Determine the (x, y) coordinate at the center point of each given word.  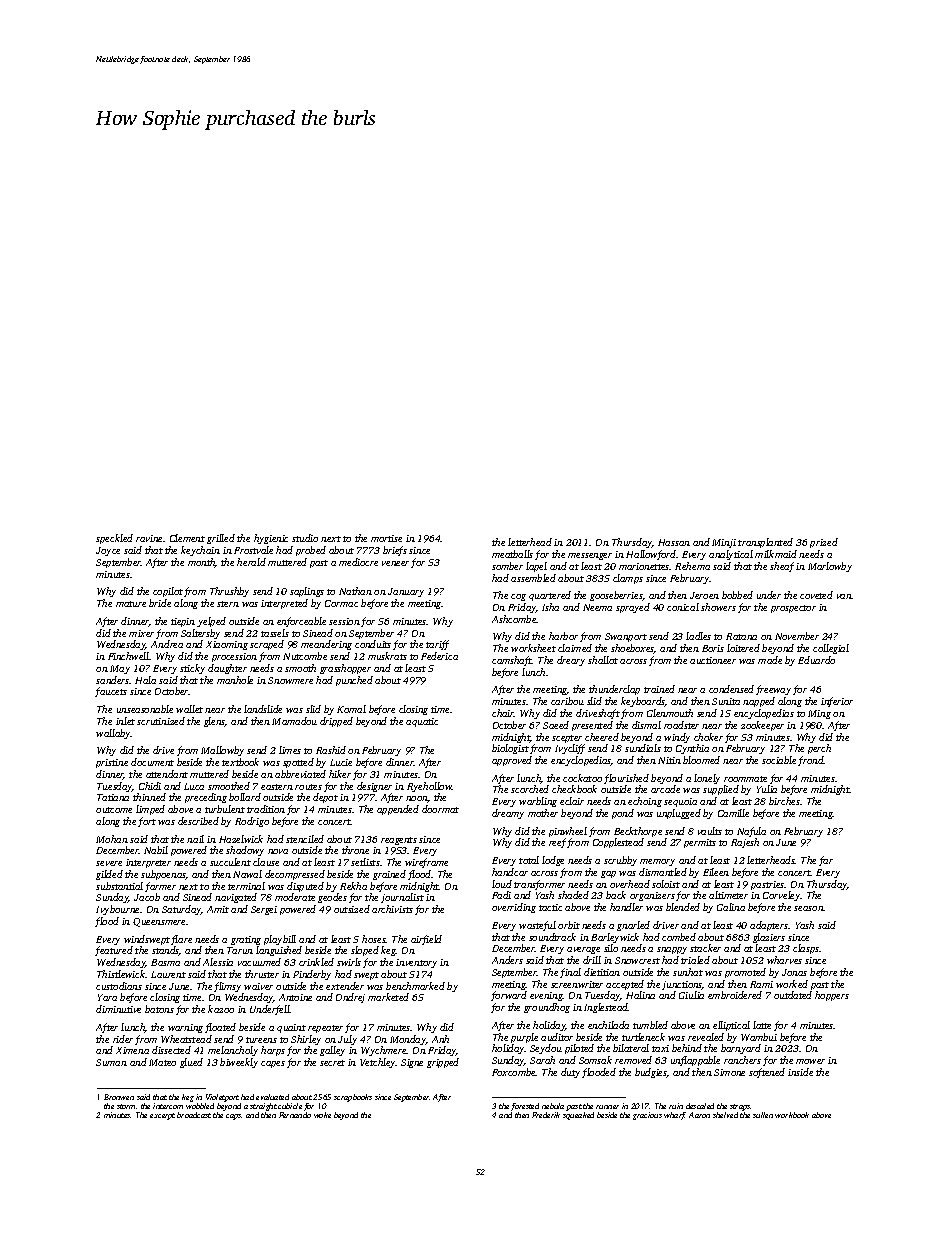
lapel (536, 567)
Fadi (501, 895)
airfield (426, 940)
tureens (261, 1040)
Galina (731, 907)
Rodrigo (252, 822)
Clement (187, 538)
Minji (724, 543)
